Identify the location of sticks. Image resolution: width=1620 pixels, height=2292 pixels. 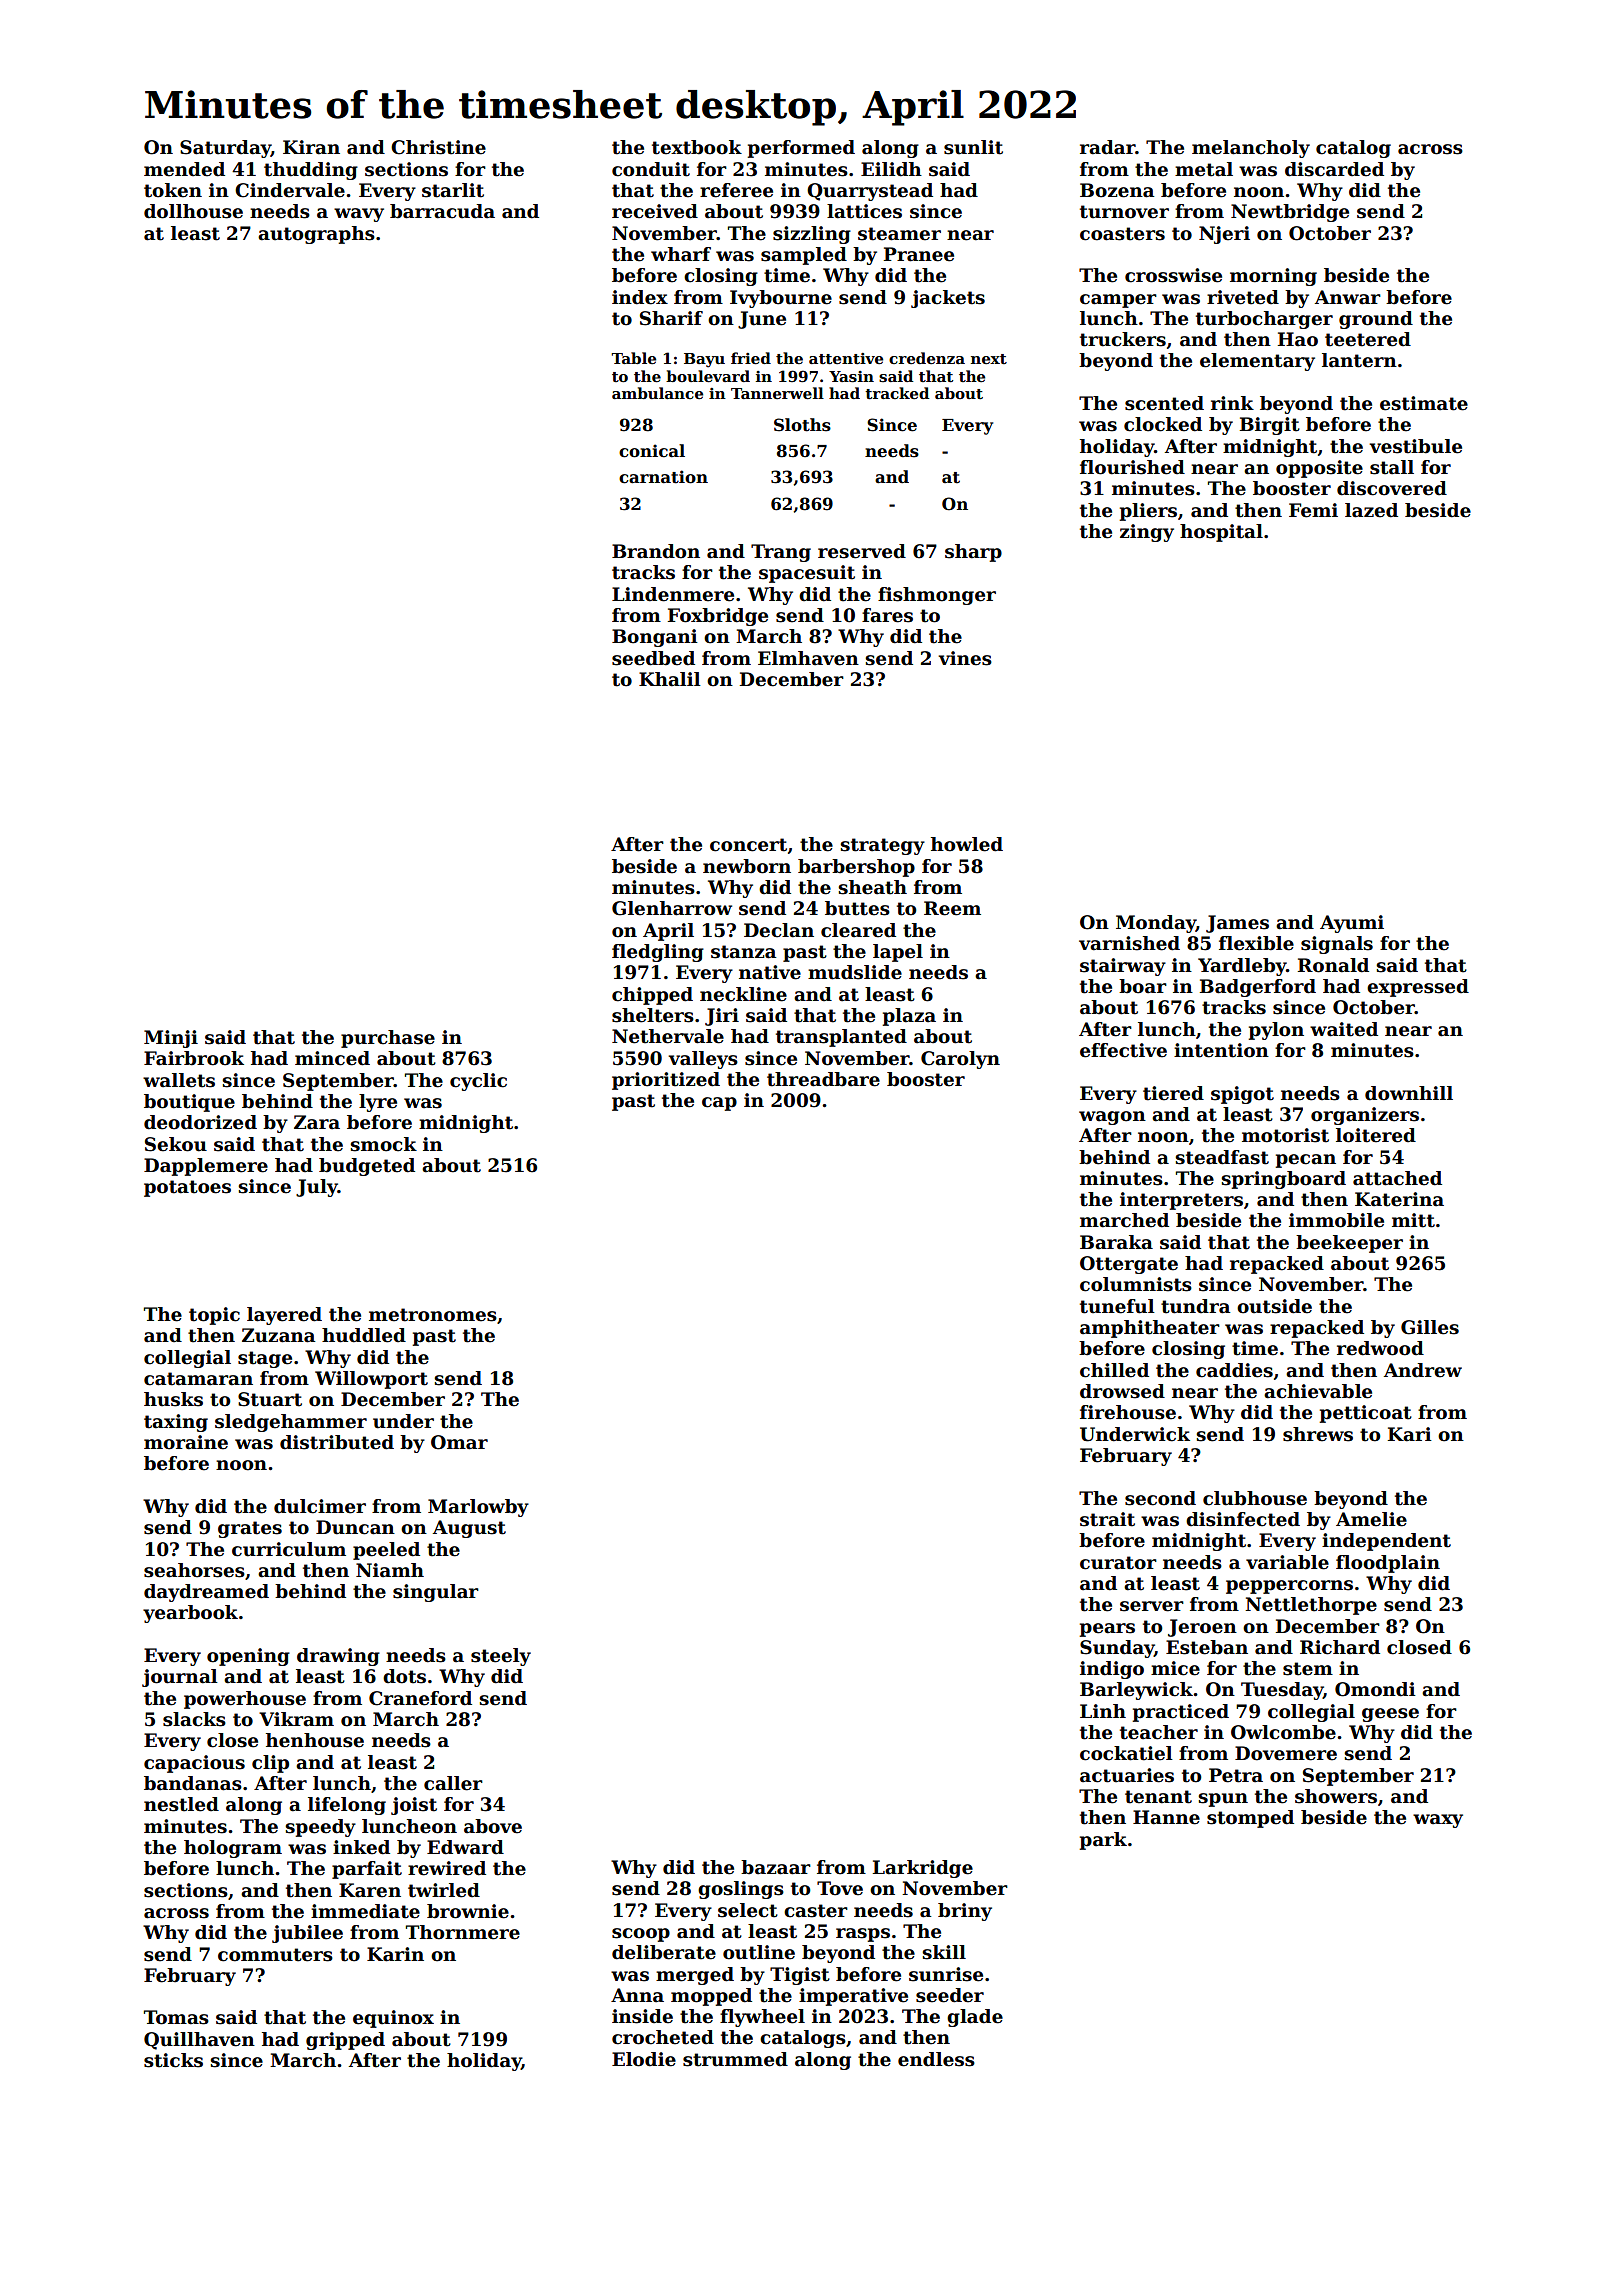
(173, 2060).
